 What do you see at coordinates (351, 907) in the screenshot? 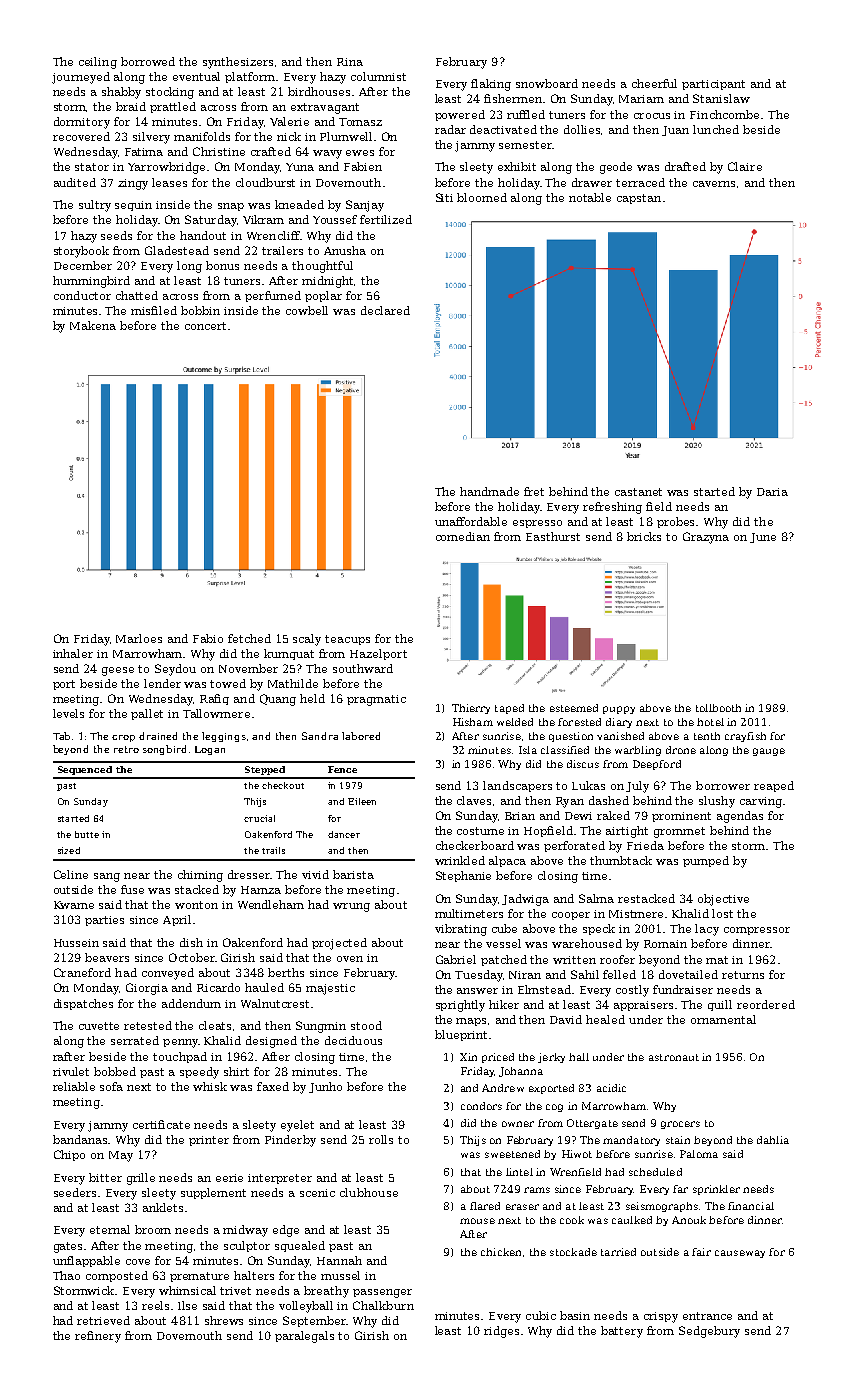
I see `wrung` at bounding box center [351, 907].
